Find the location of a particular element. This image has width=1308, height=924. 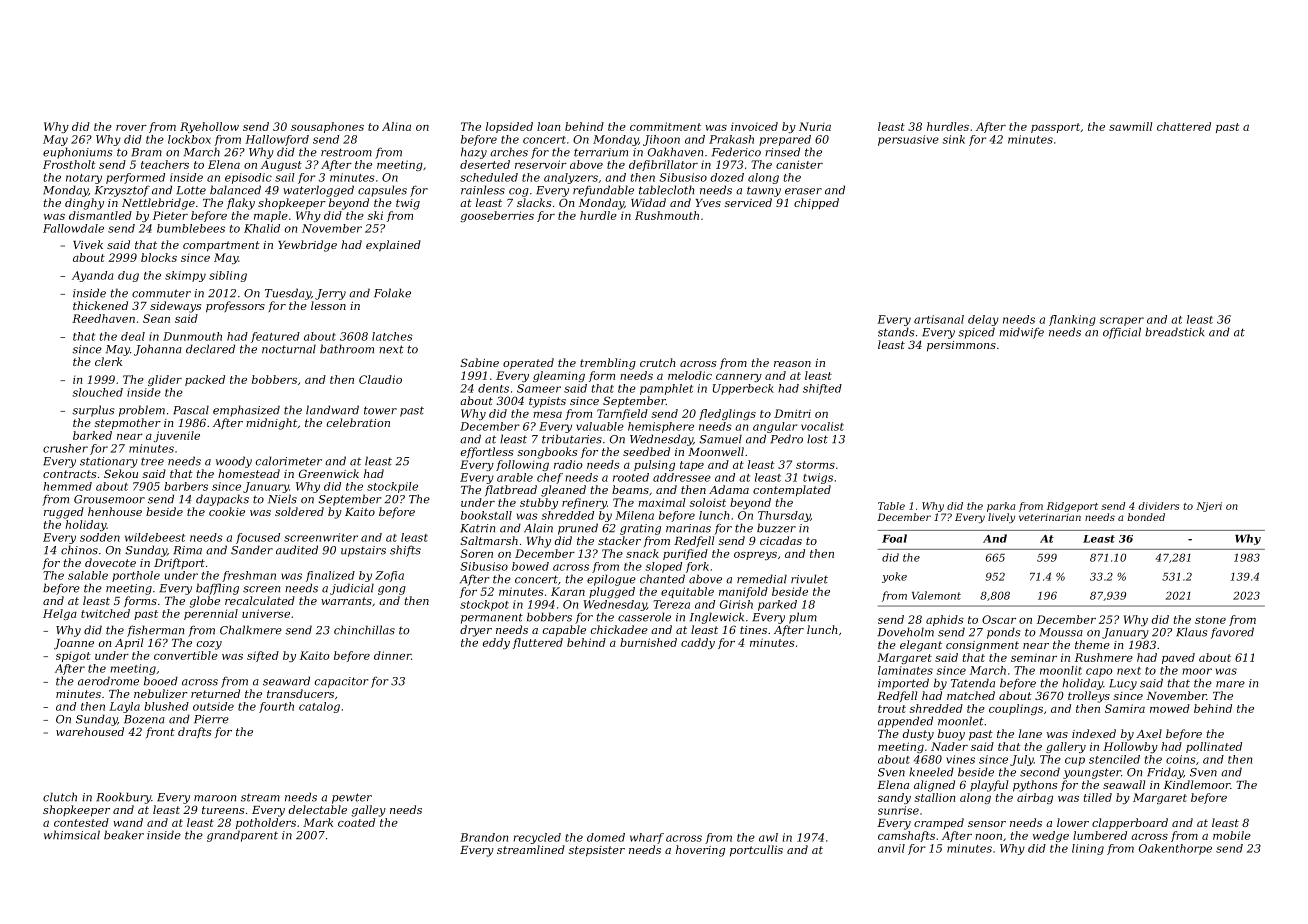

beams is located at coordinates (630, 489).
